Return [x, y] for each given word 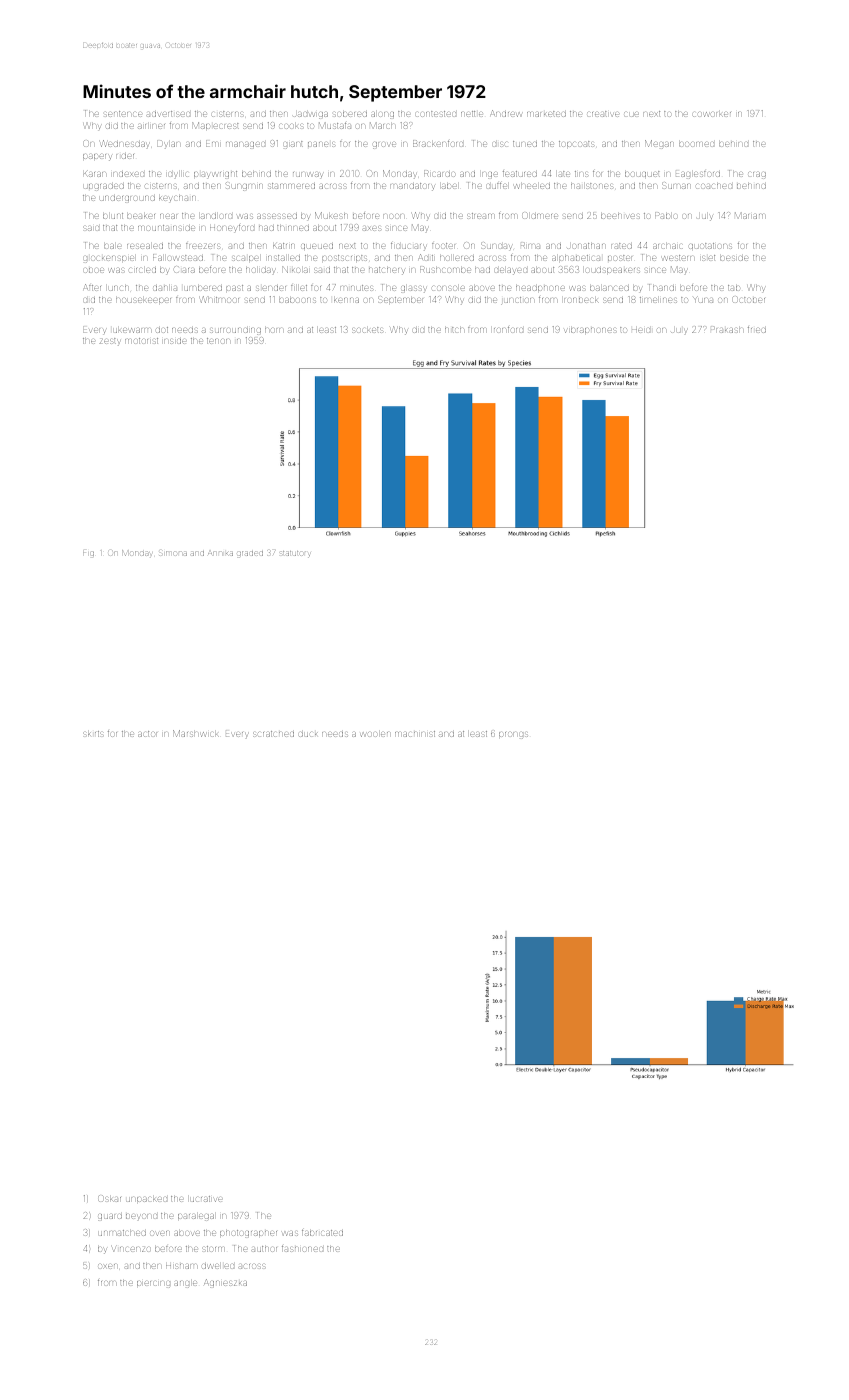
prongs [513, 735]
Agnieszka [225, 1283]
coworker [712, 114]
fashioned [302, 1248]
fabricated [322, 1233]
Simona [173, 553]
